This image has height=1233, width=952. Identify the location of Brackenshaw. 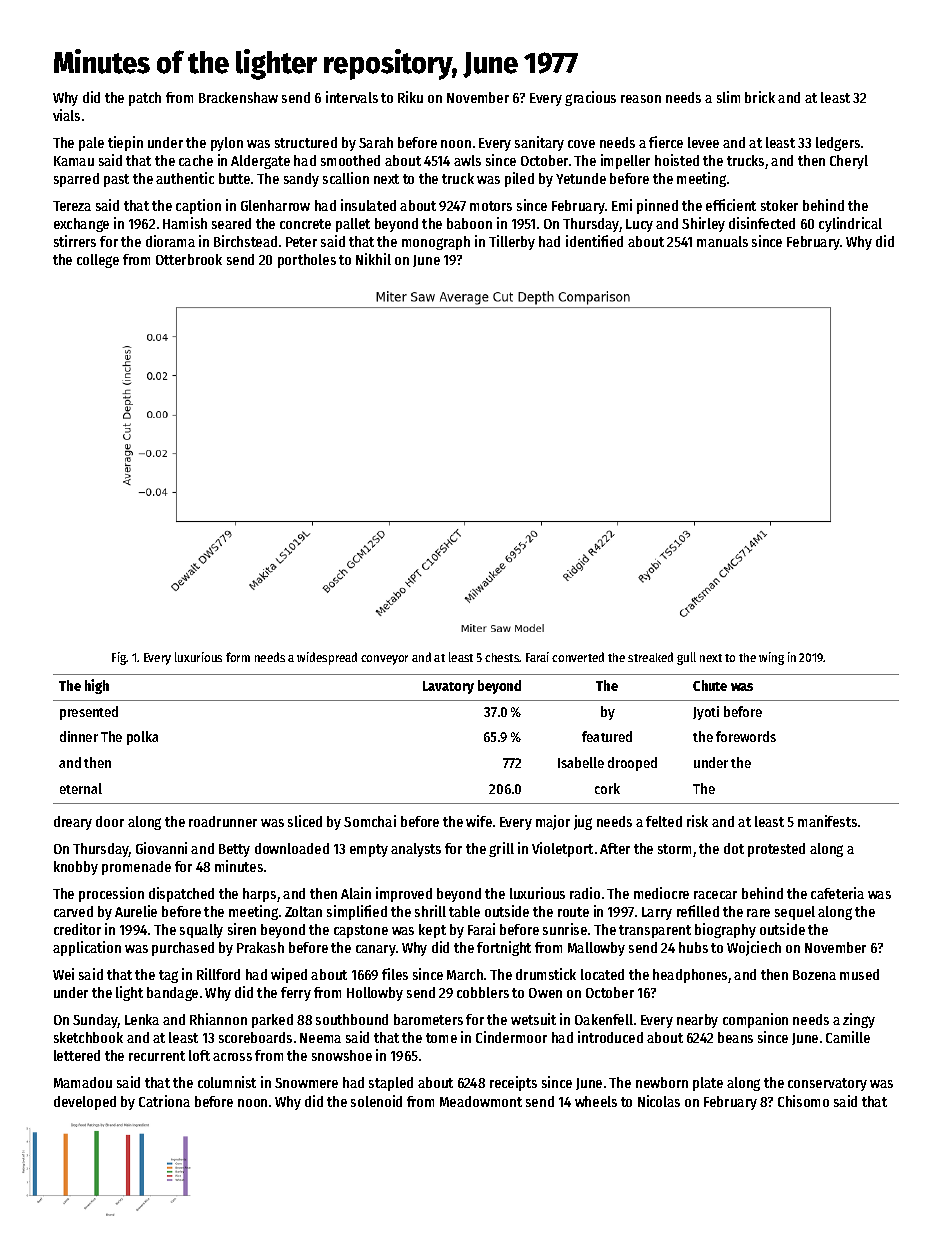
(238, 97).
